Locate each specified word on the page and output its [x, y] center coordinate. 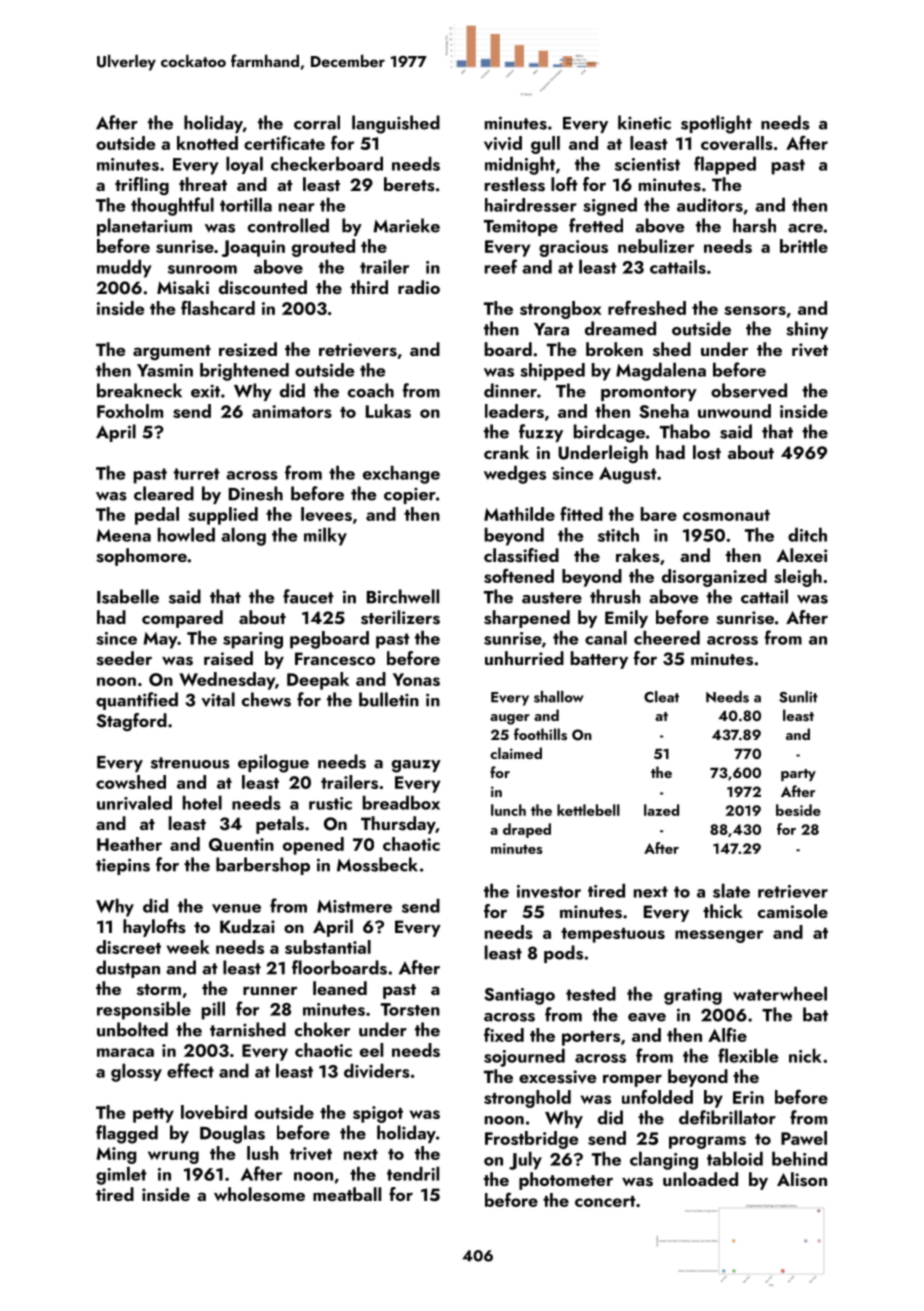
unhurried [524, 658]
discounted [263, 287]
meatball [347, 1194]
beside [798, 810]
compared [182, 619]
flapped [725, 165]
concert [605, 1201]
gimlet [121, 1175]
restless [515, 184]
